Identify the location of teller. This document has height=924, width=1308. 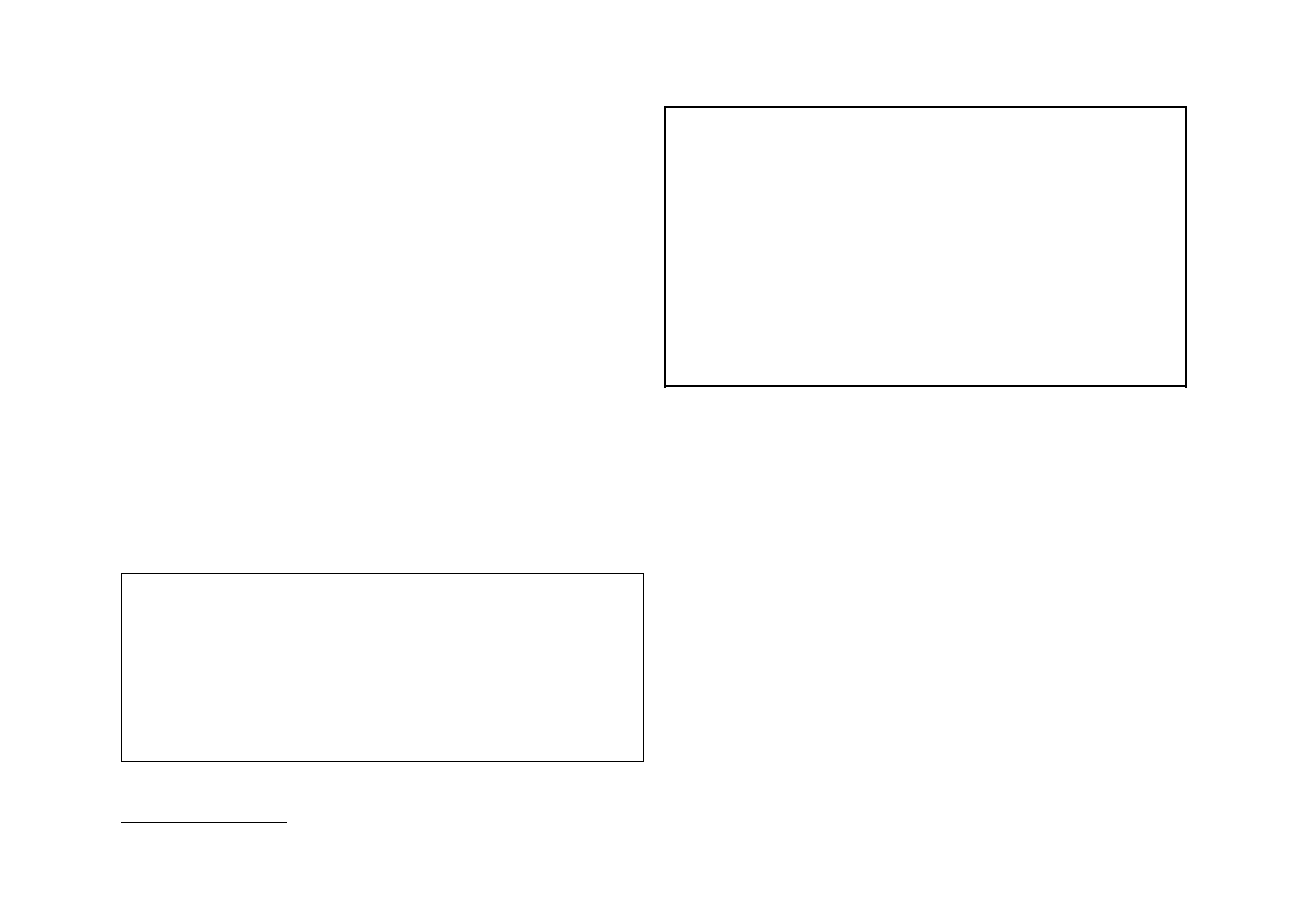
(621, 304).
